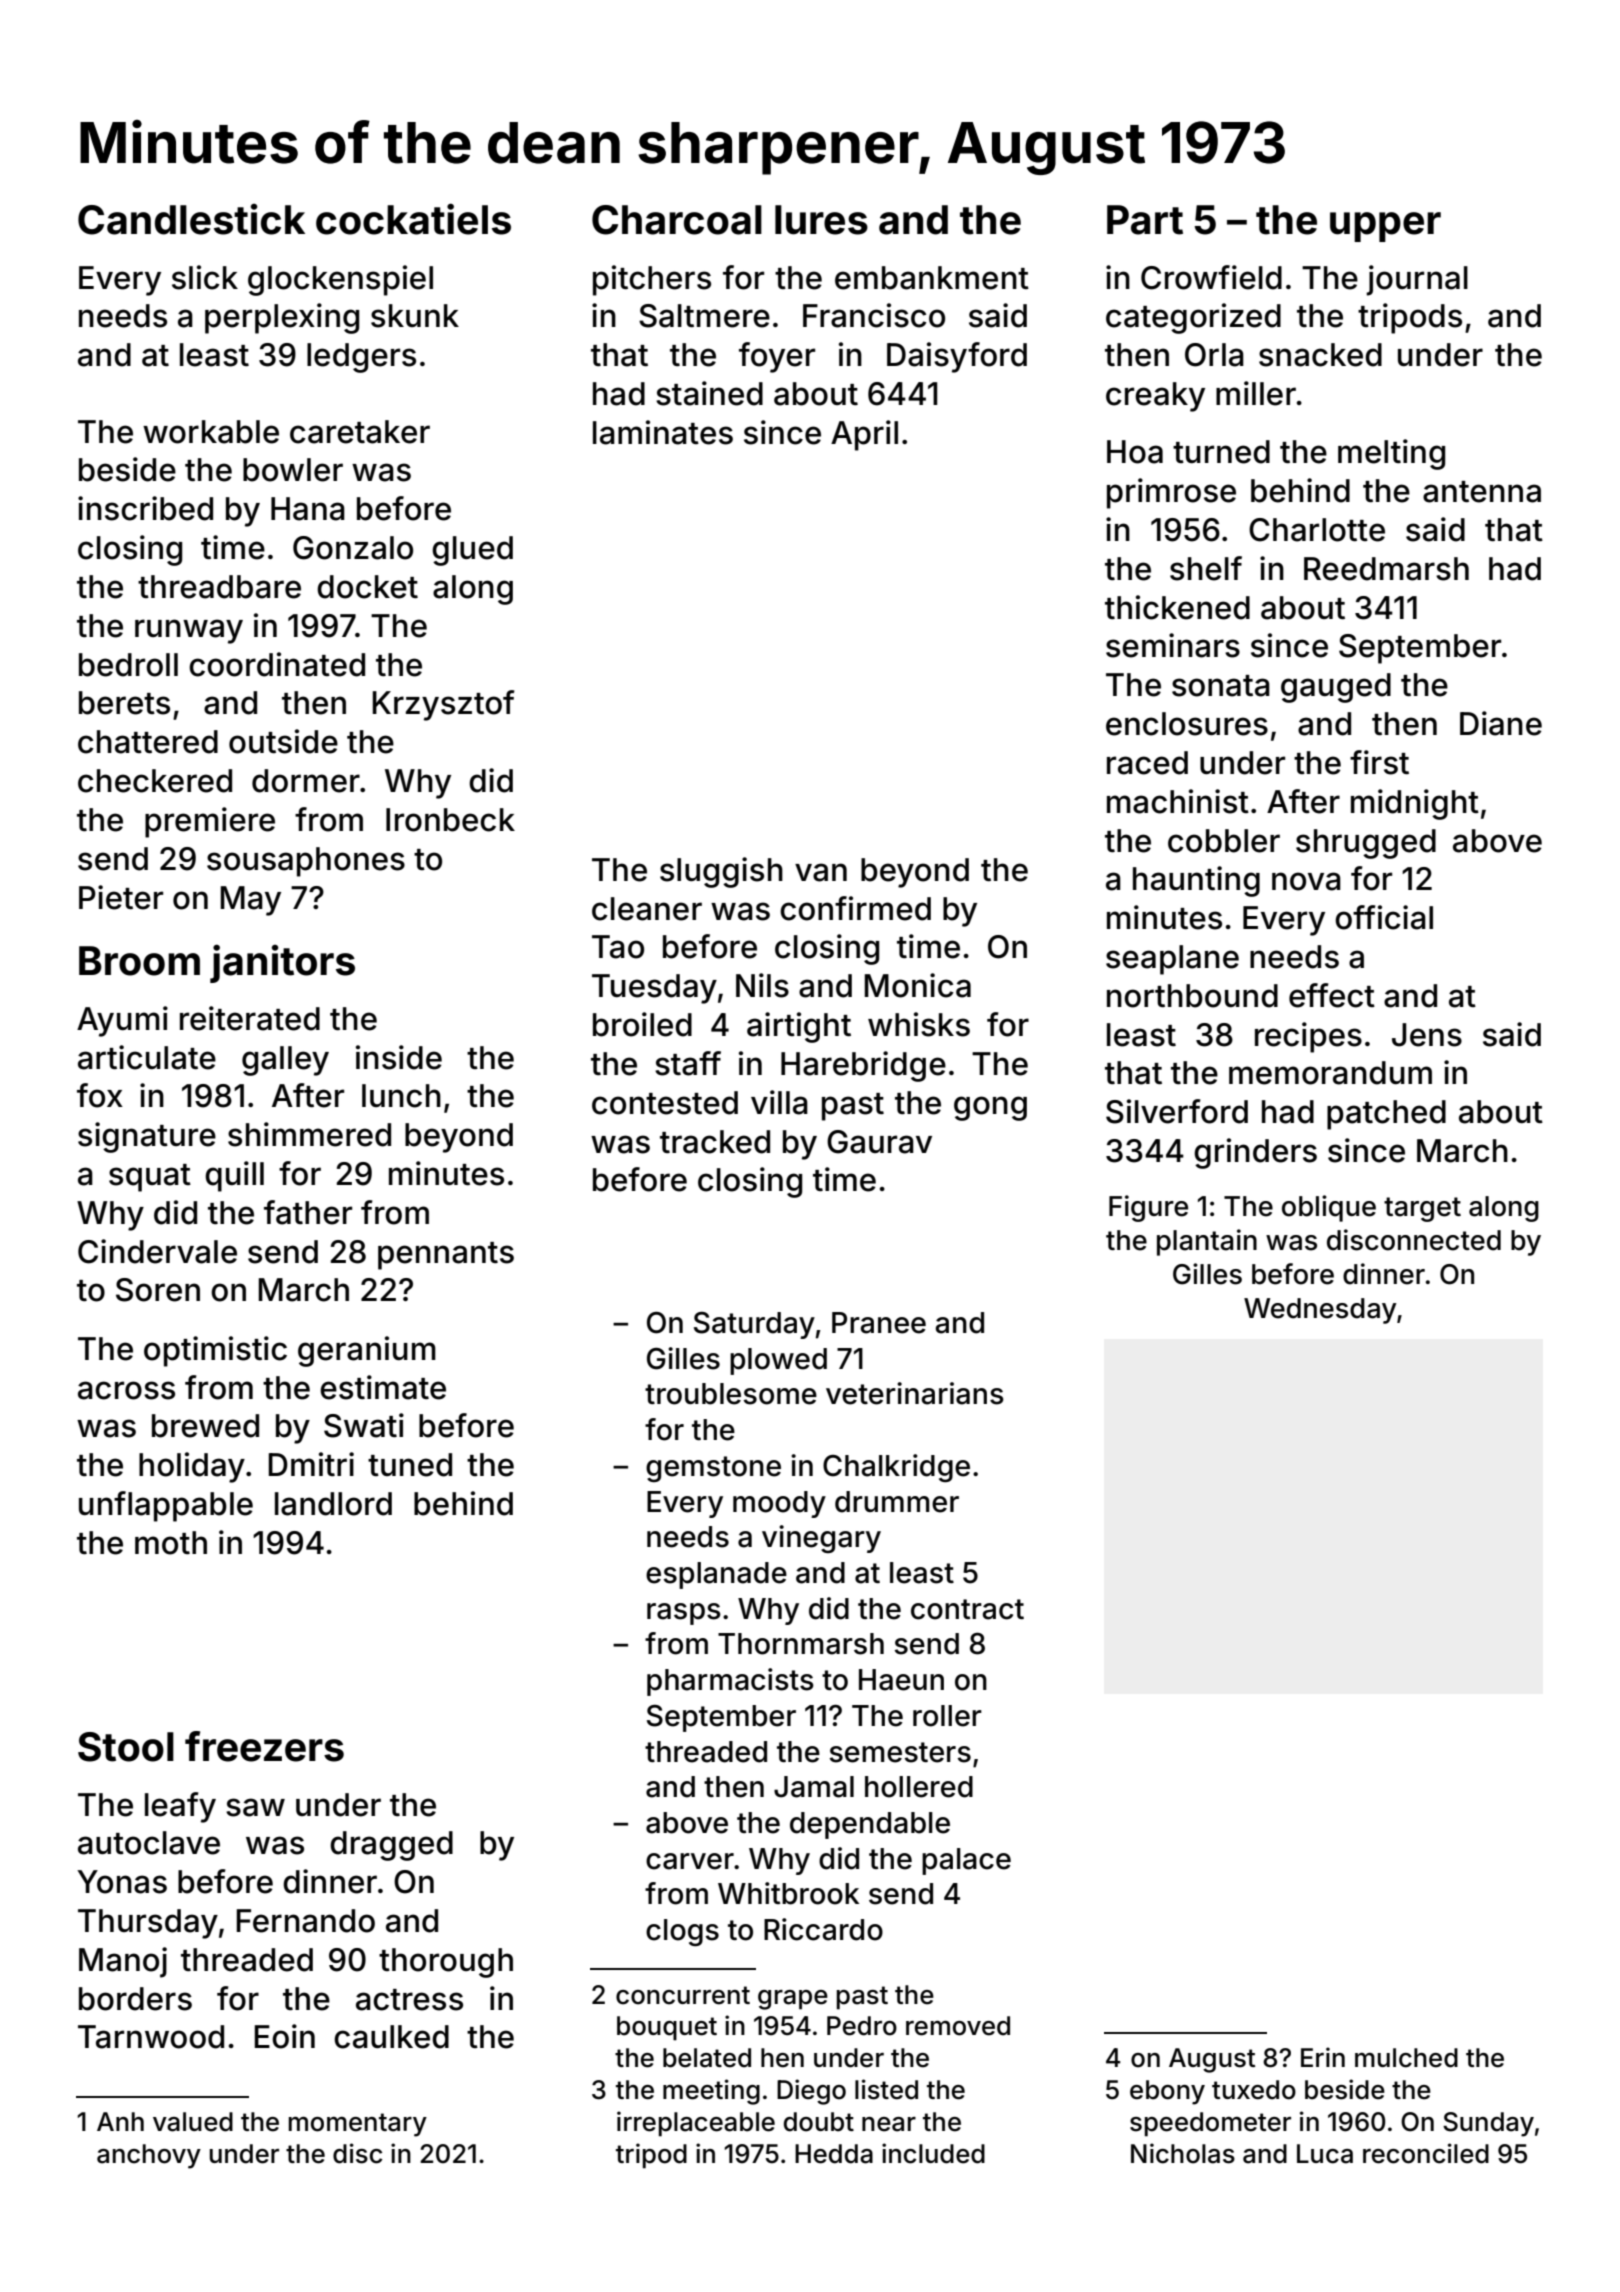 The width and height of the screenshot is (1620, 2292). What do you see at coordinates (391, 1846) in the screenshot?
I see `dragged` at bounding box center [391, 1846].
